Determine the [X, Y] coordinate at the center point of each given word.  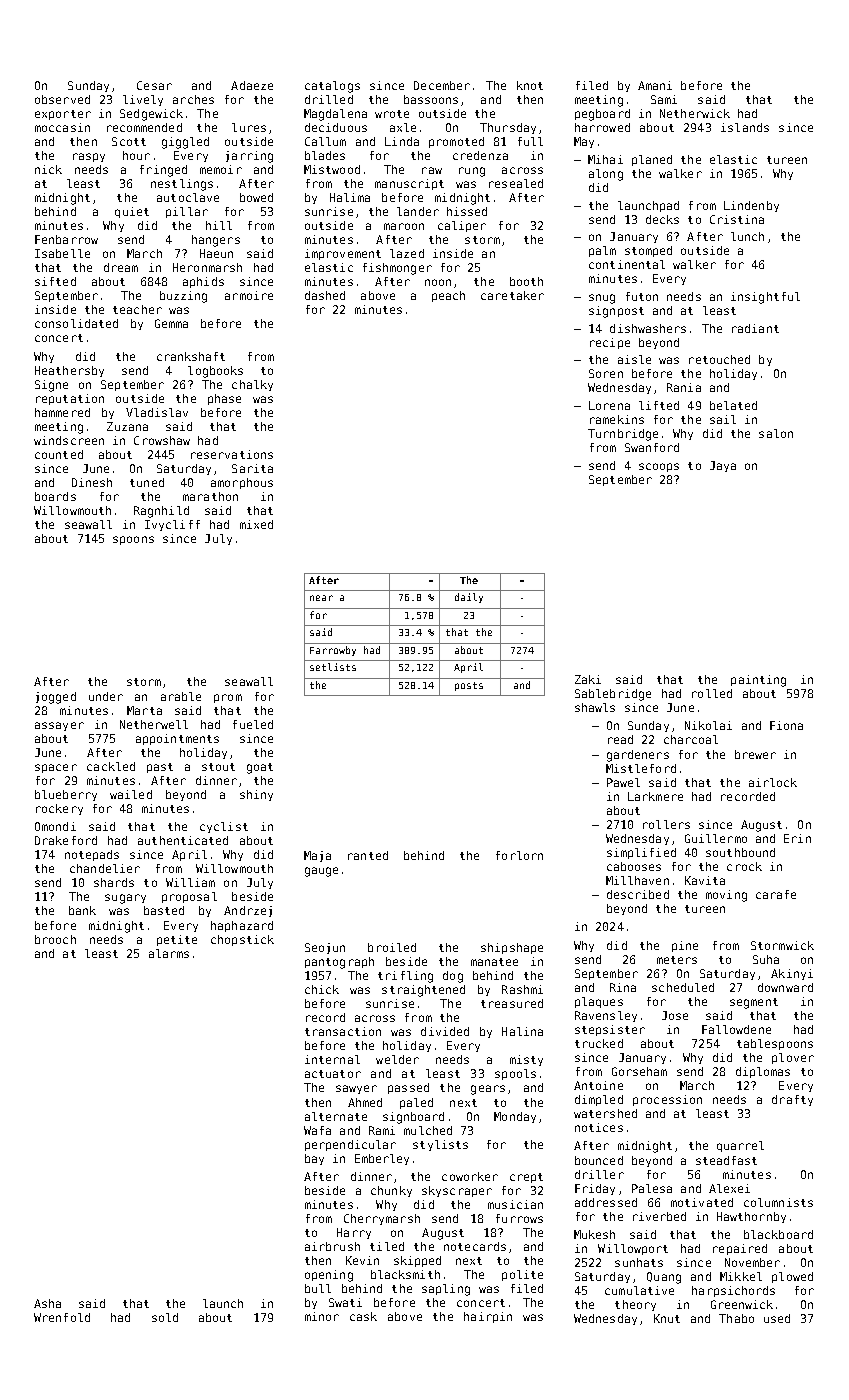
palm [602, 251]
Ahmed [365, 1102]
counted [59, 454]
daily [469, 598]
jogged [56, 698]
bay [314, 1159]
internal [332, 1059]
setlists [333, 667]
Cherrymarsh [382, 1219]
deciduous [336, 127]
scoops [659, 467]
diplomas [763, 1072]
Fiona [786, 725]
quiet [132, 212]
